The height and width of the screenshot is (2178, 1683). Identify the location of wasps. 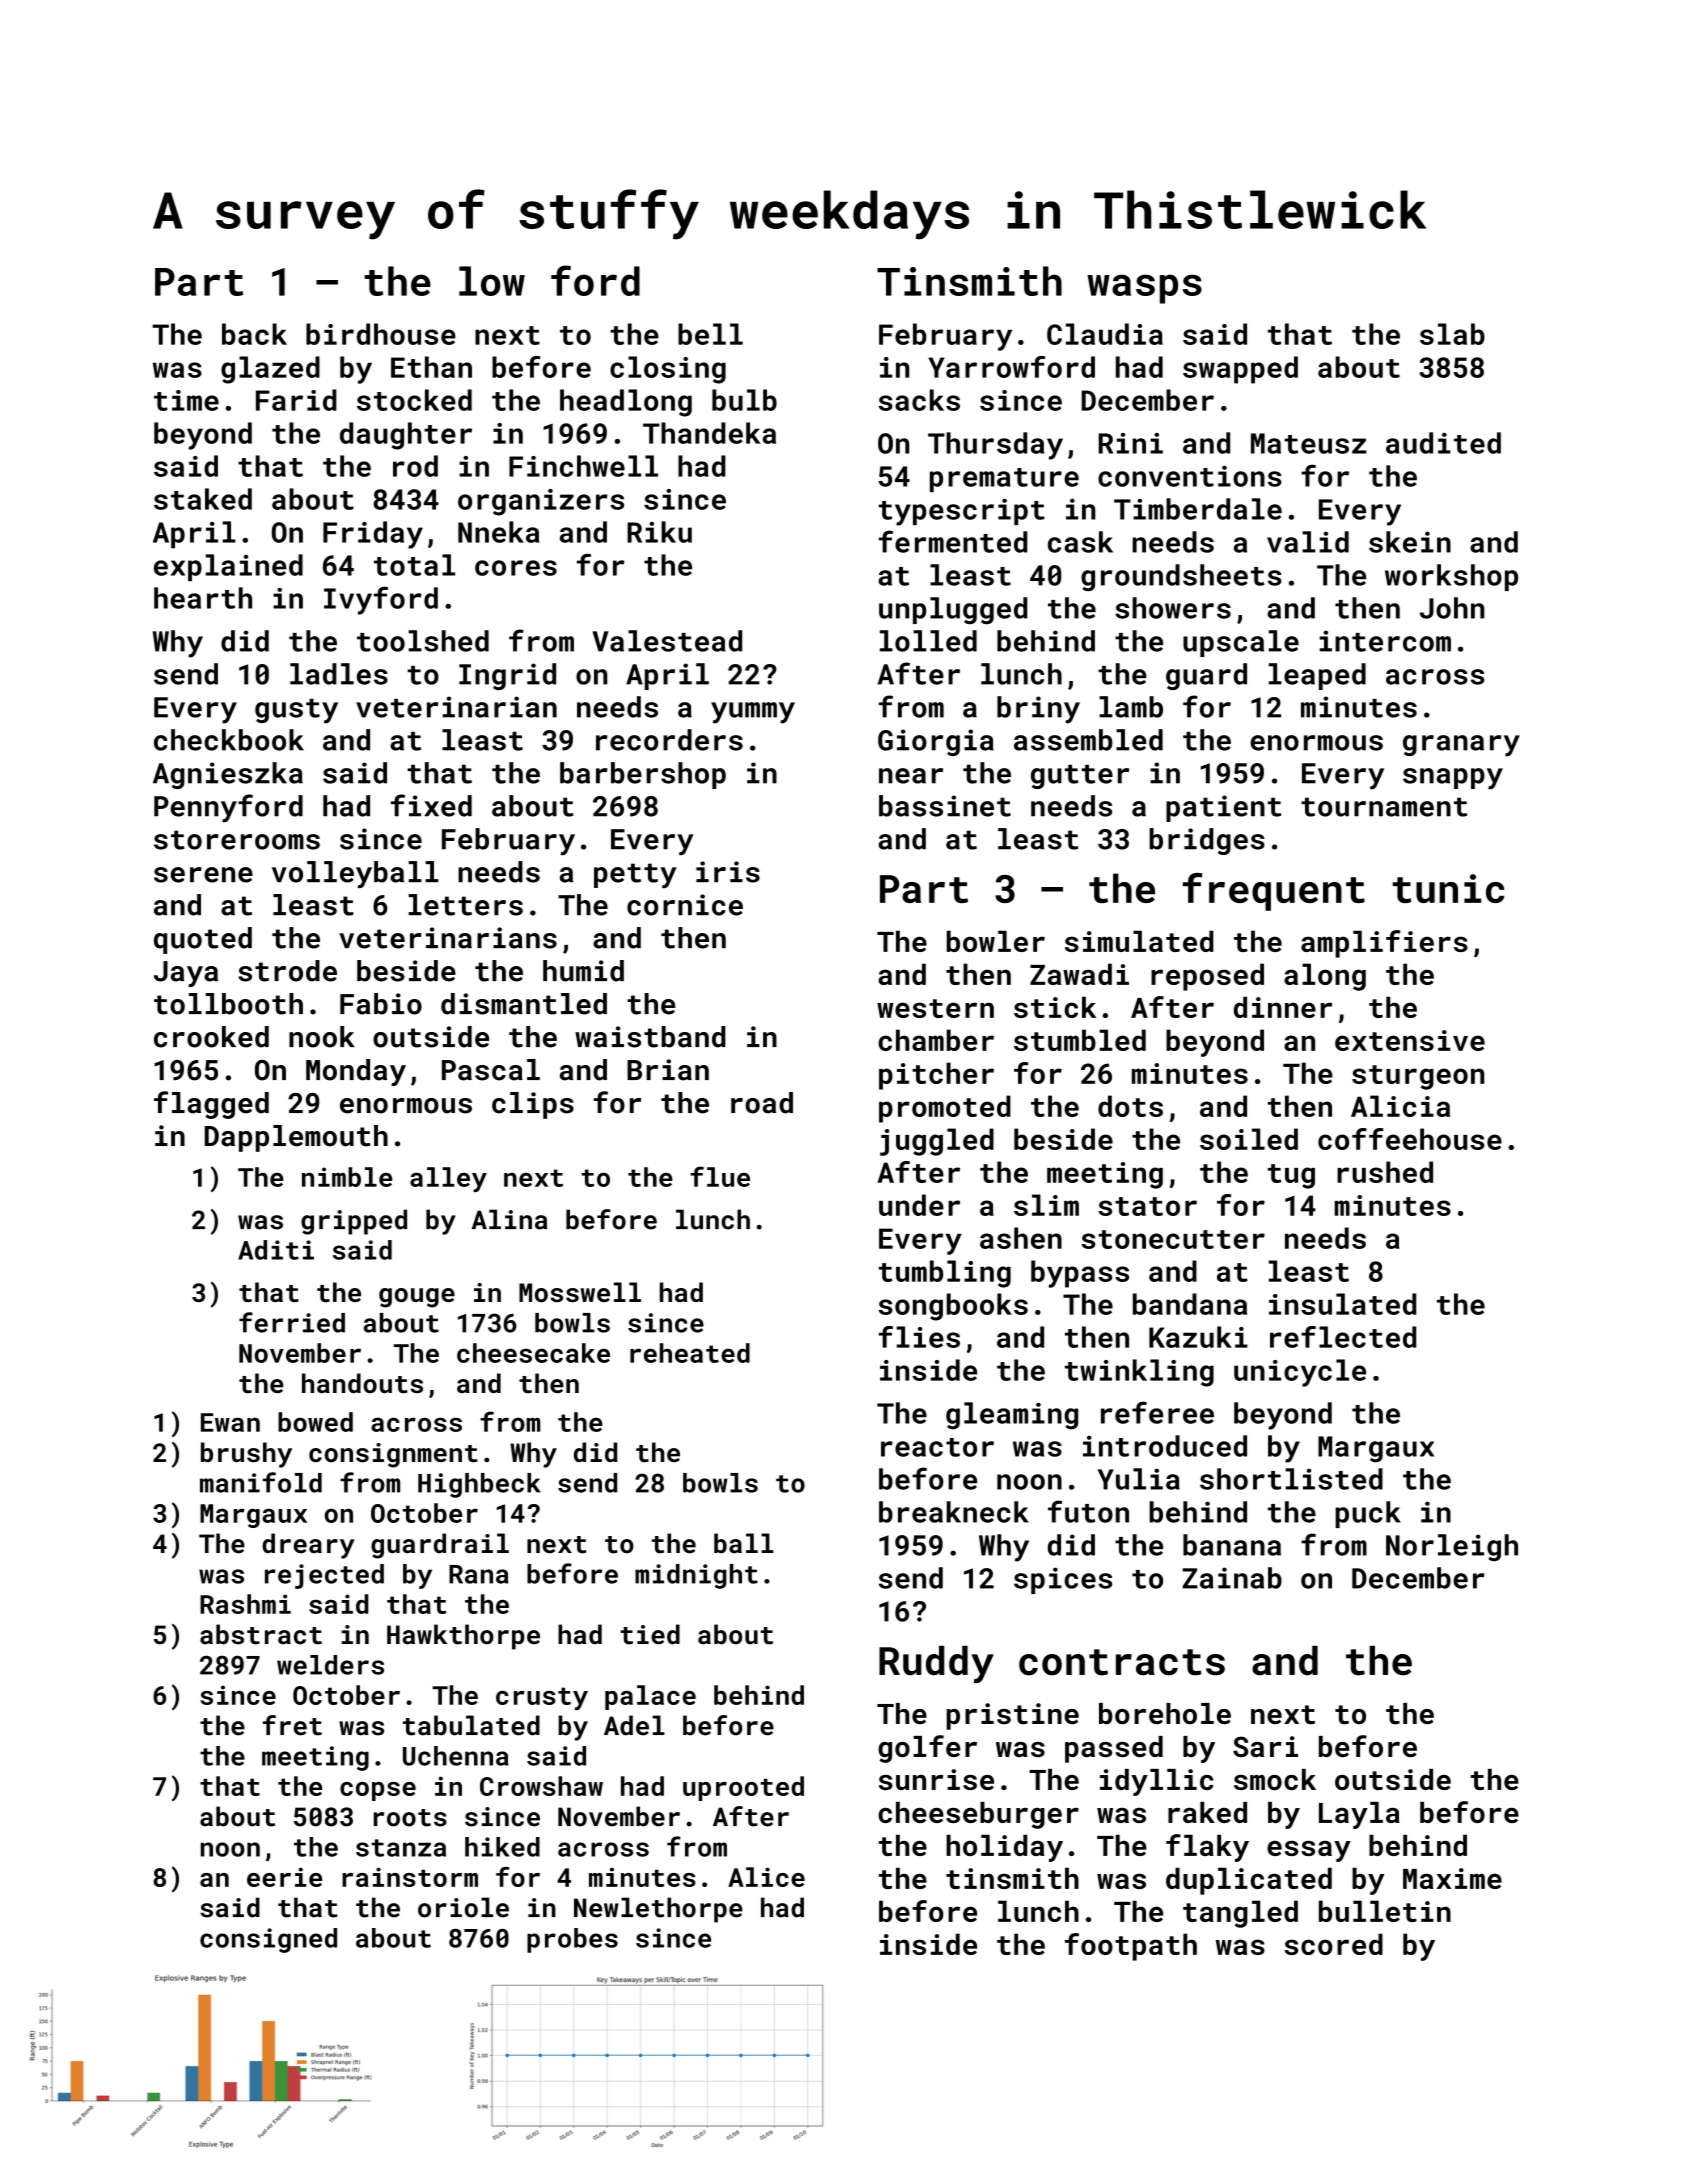
(1144, 289).
